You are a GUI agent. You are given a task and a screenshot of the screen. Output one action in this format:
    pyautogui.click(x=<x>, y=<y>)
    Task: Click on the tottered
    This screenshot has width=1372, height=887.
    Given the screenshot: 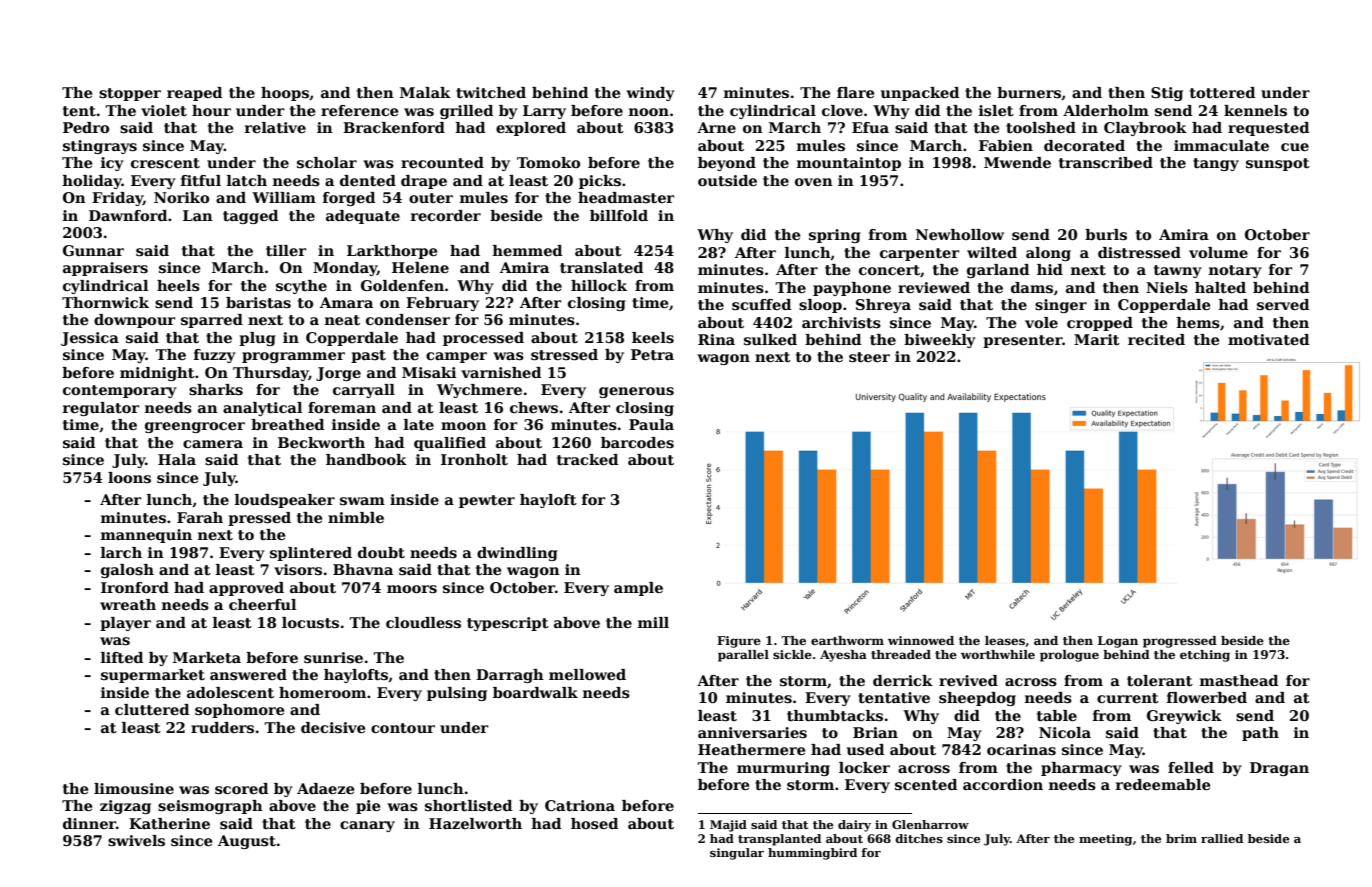 What is the action you would take?
    pyautogui.click(x=1222, y=92)
